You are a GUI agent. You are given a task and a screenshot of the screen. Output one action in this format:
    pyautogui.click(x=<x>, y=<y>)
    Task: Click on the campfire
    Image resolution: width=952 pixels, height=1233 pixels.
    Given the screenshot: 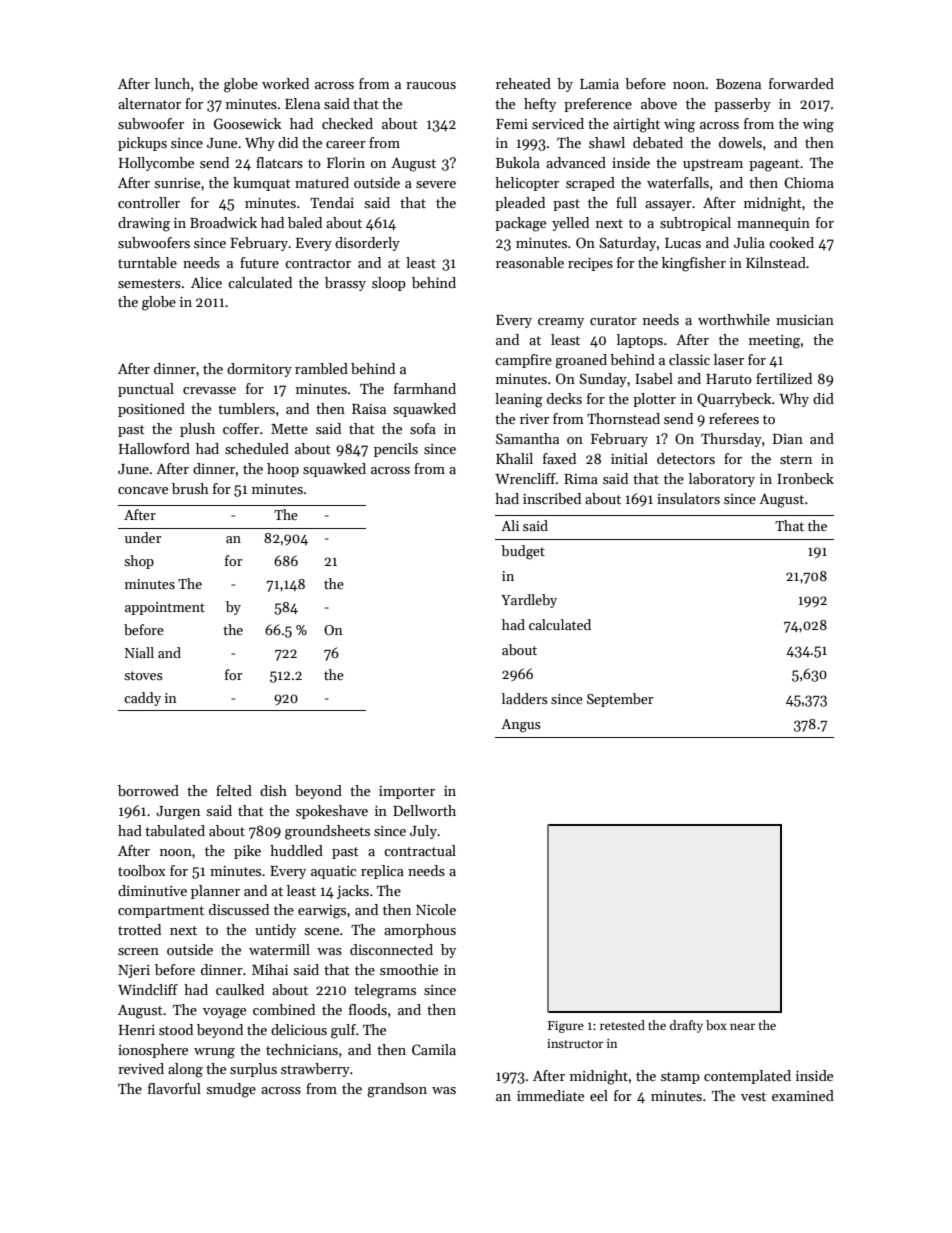 What is the action you would take?
    pyautogui.click(x=523, y=361)
